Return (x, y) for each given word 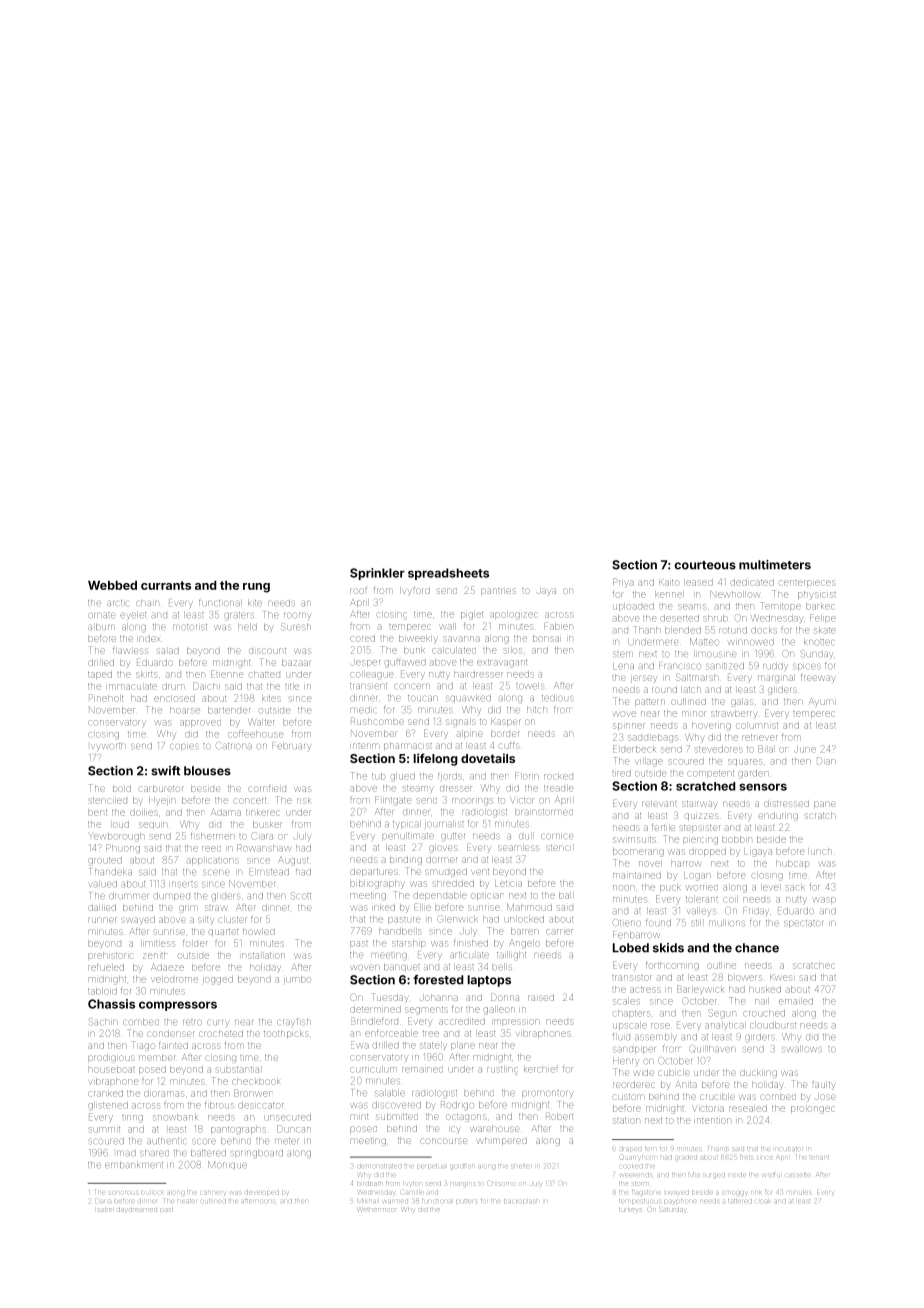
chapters (631, 1014)
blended (683, 630)
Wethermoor (377, 1210)
